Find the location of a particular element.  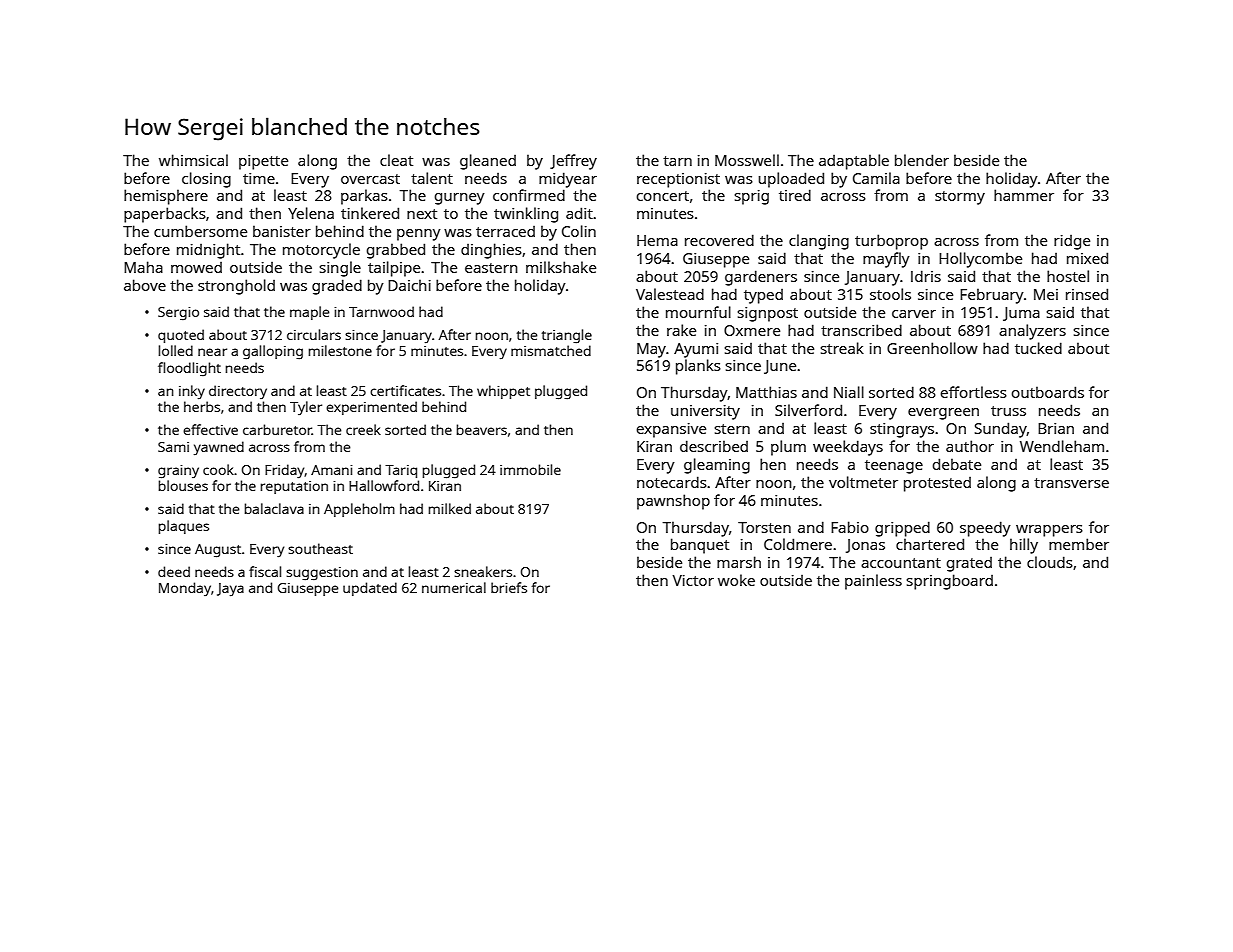

southeast is located at coordinates (320, 548).
